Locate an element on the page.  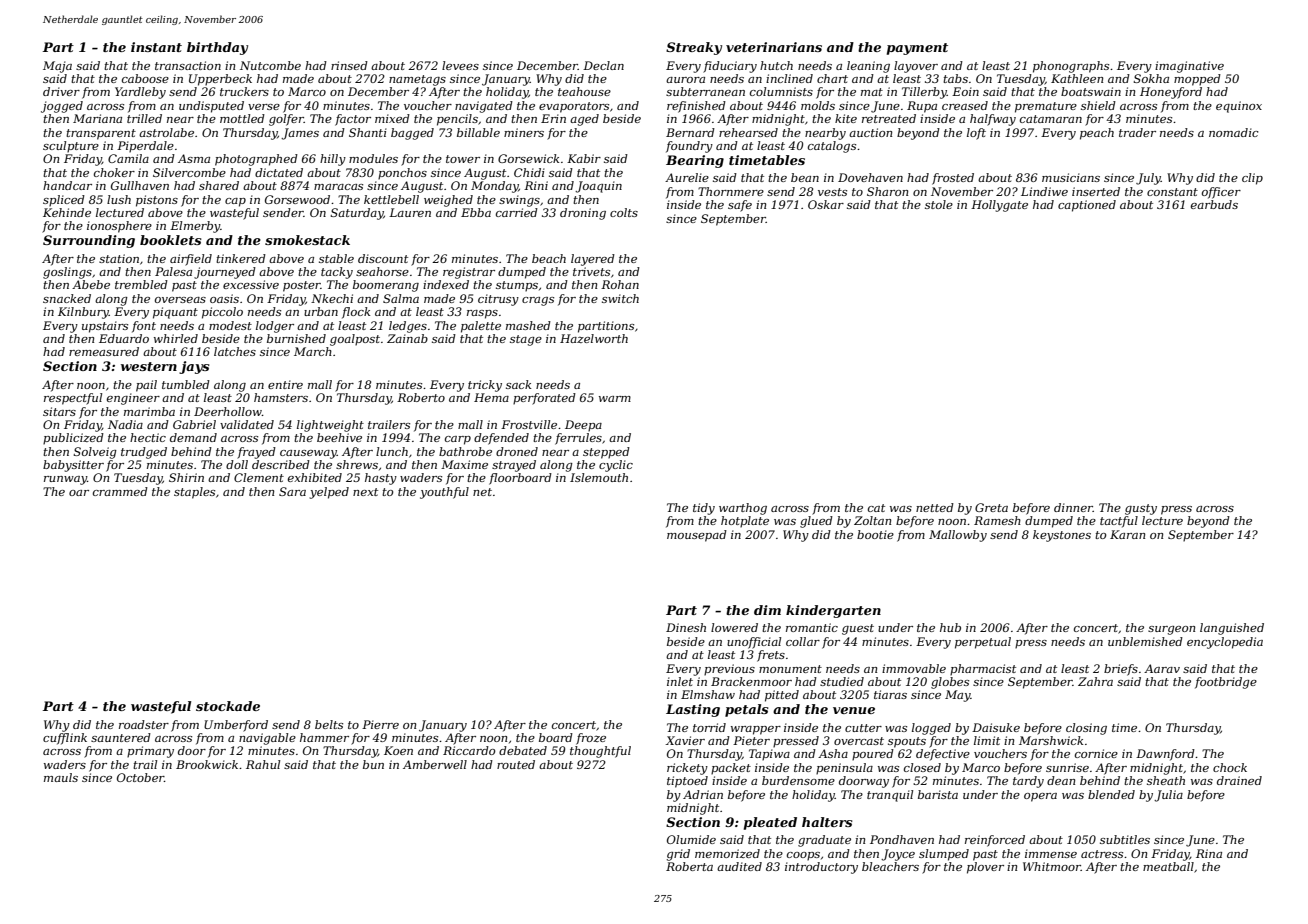
routed is located at coordinates (516, 764).
